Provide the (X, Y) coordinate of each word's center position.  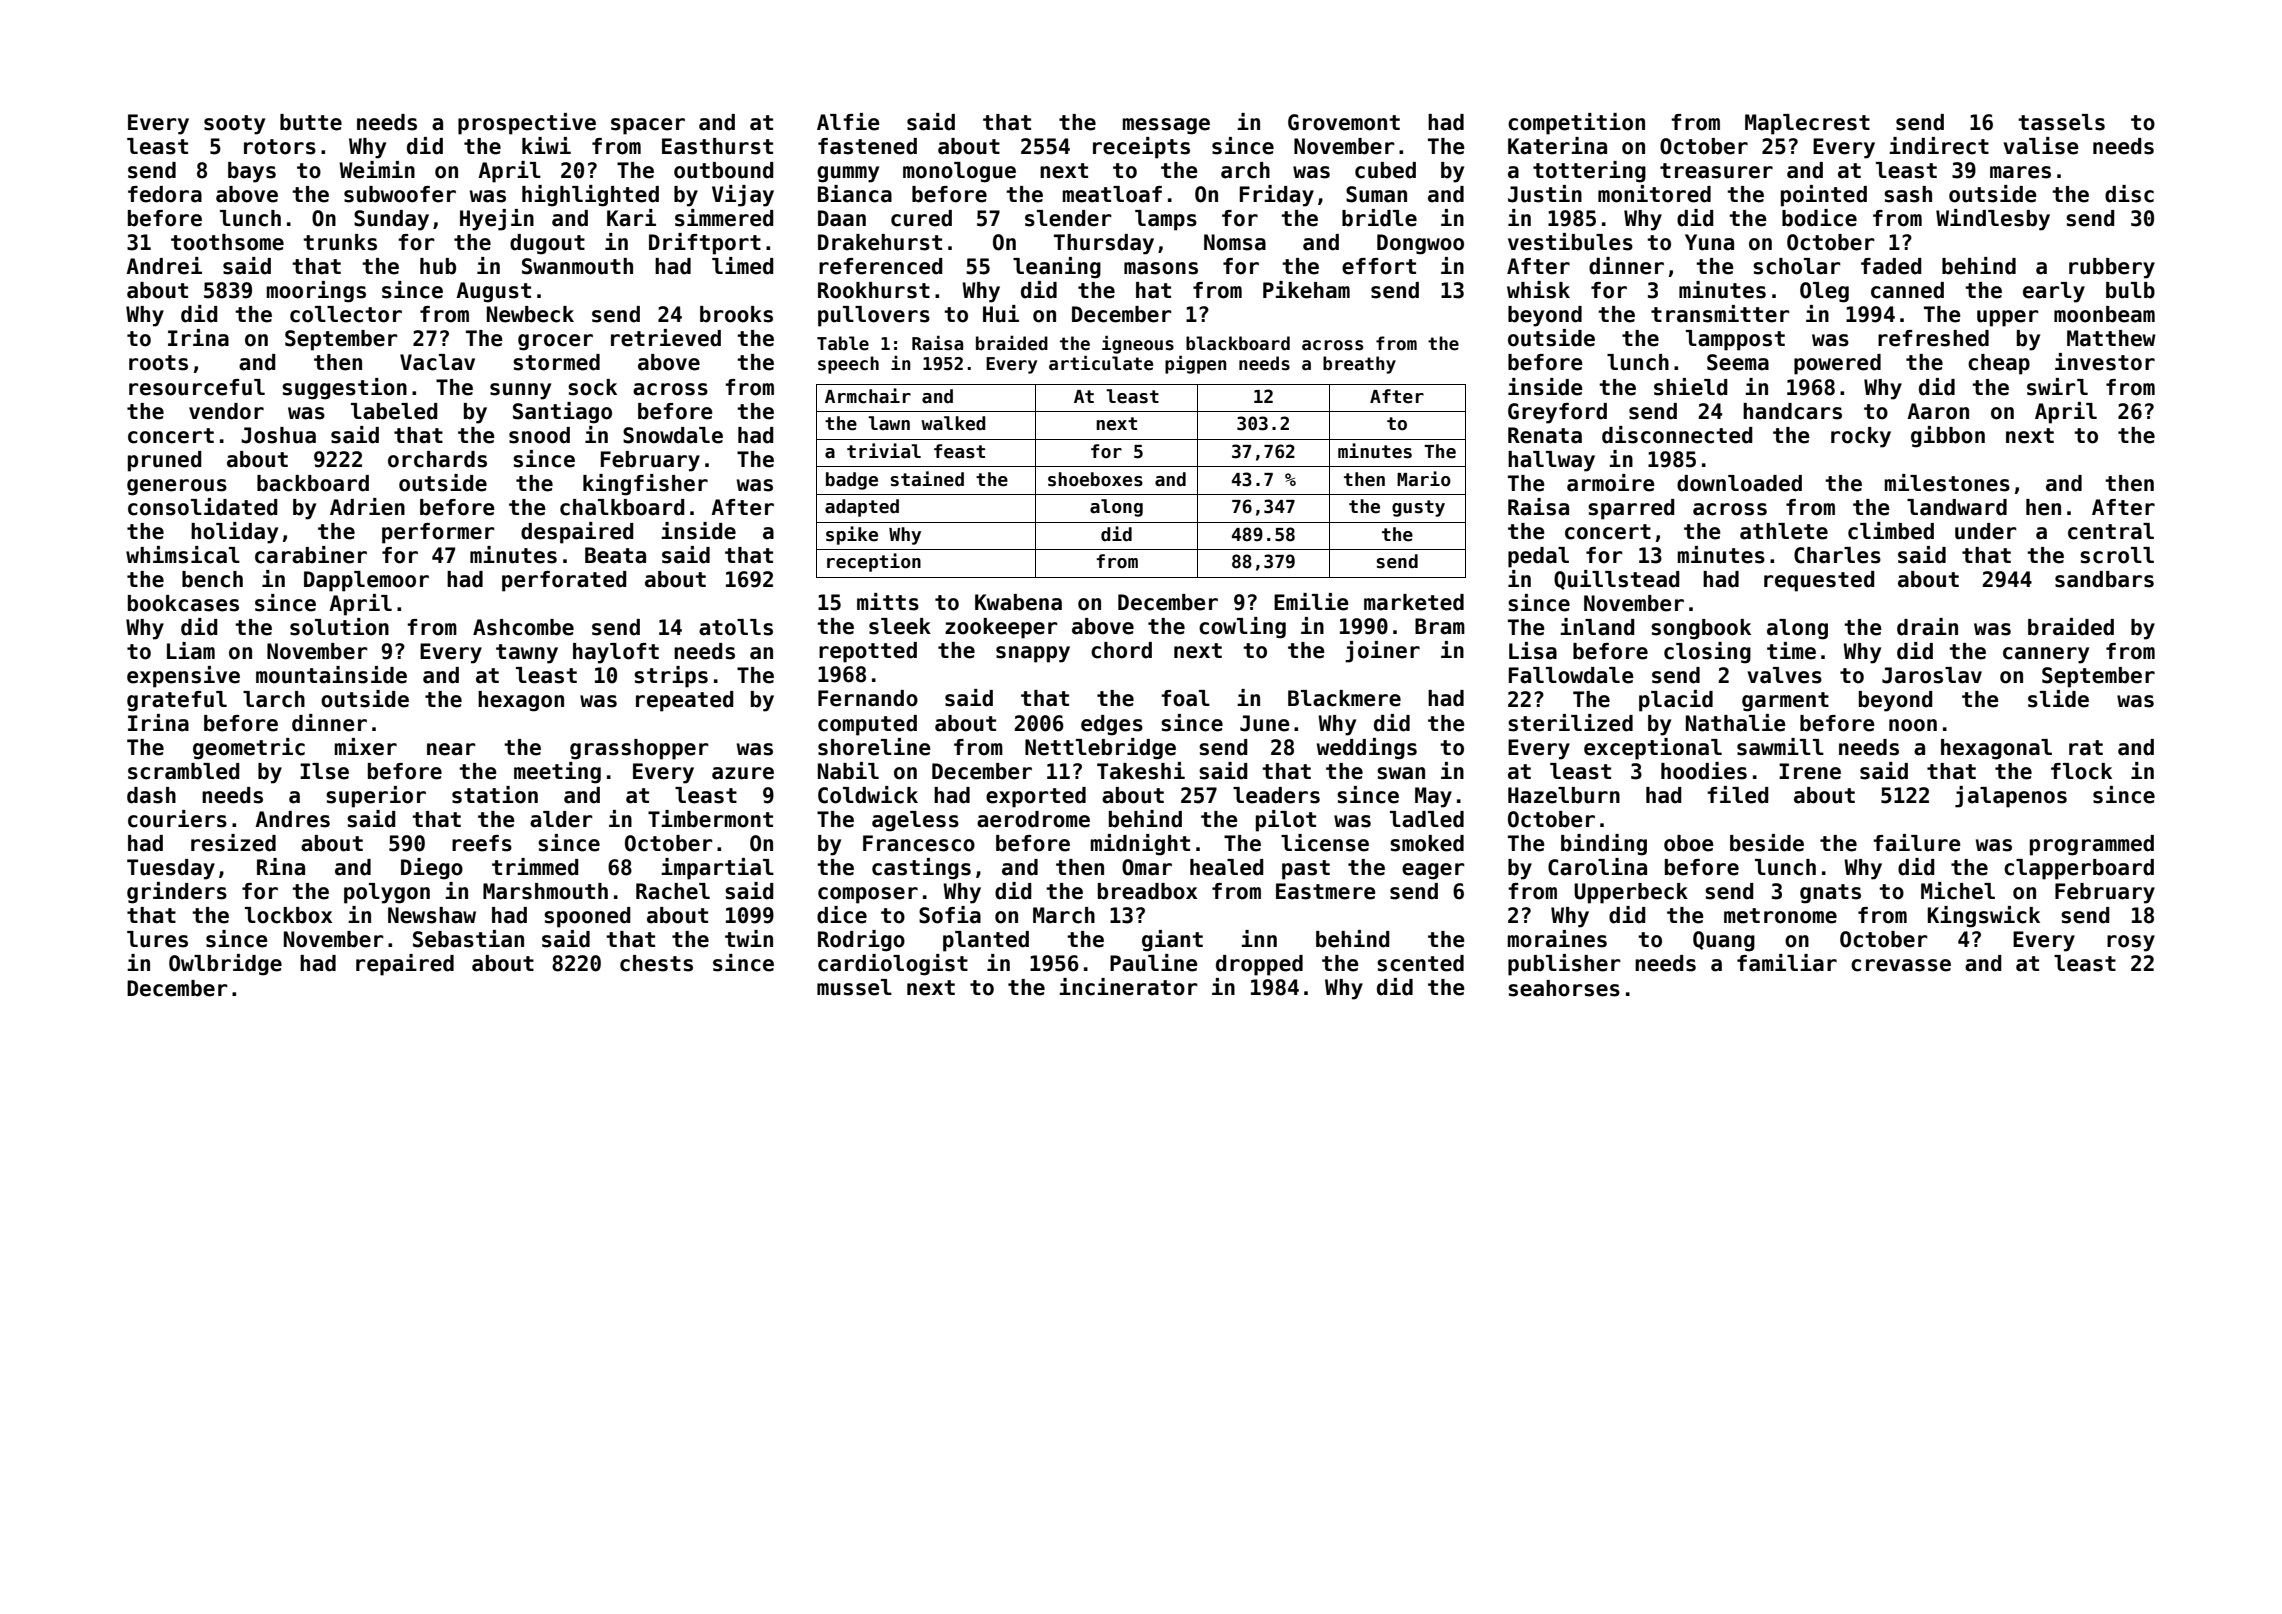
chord (1121, 650)
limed (743, 266)
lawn (889, 423)
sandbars (2104, 579)
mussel (854, 987)
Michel (1958, 891)
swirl (2057, 387)
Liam (191, 651)
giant (1172, 941)
